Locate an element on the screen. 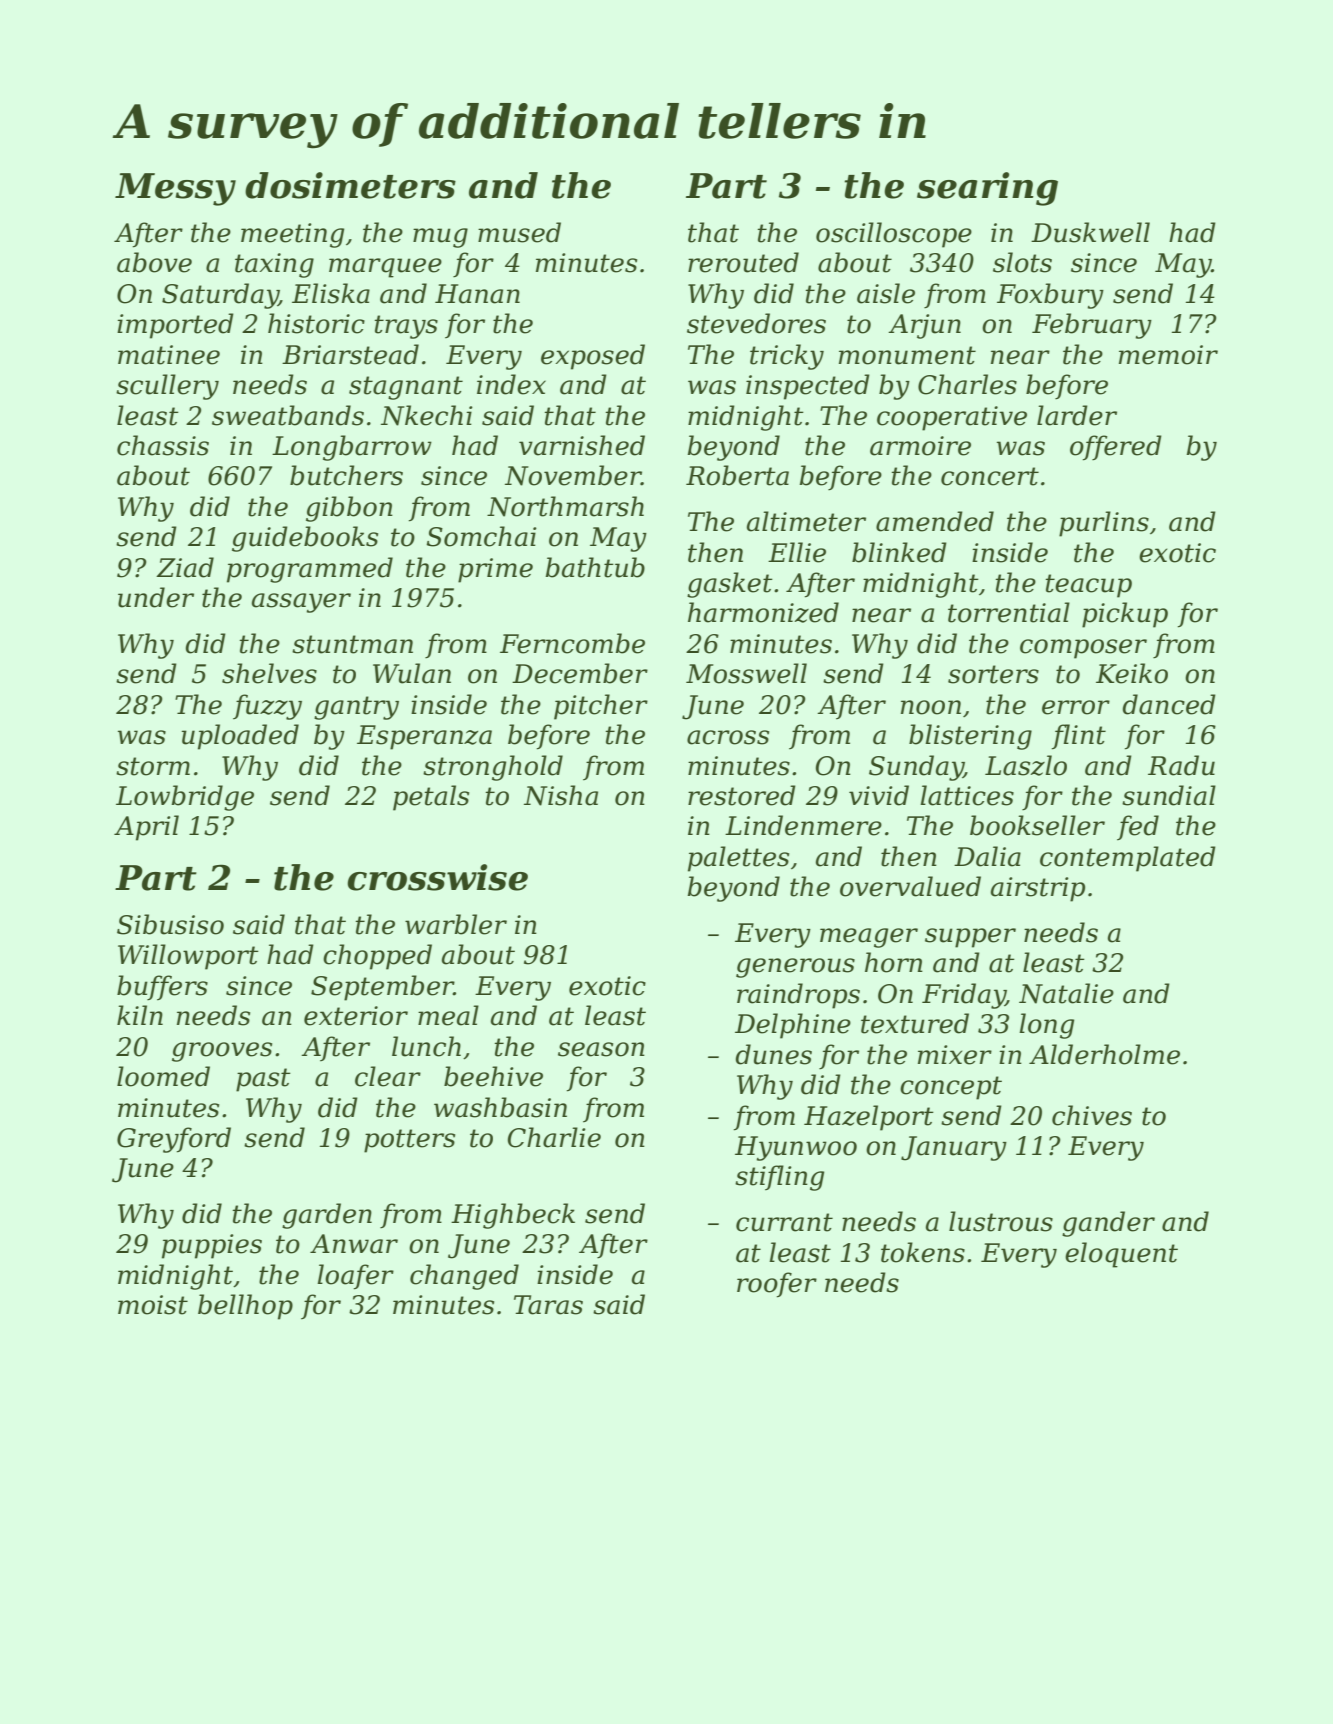  bellhop is located at coordinates (245, 1307).
